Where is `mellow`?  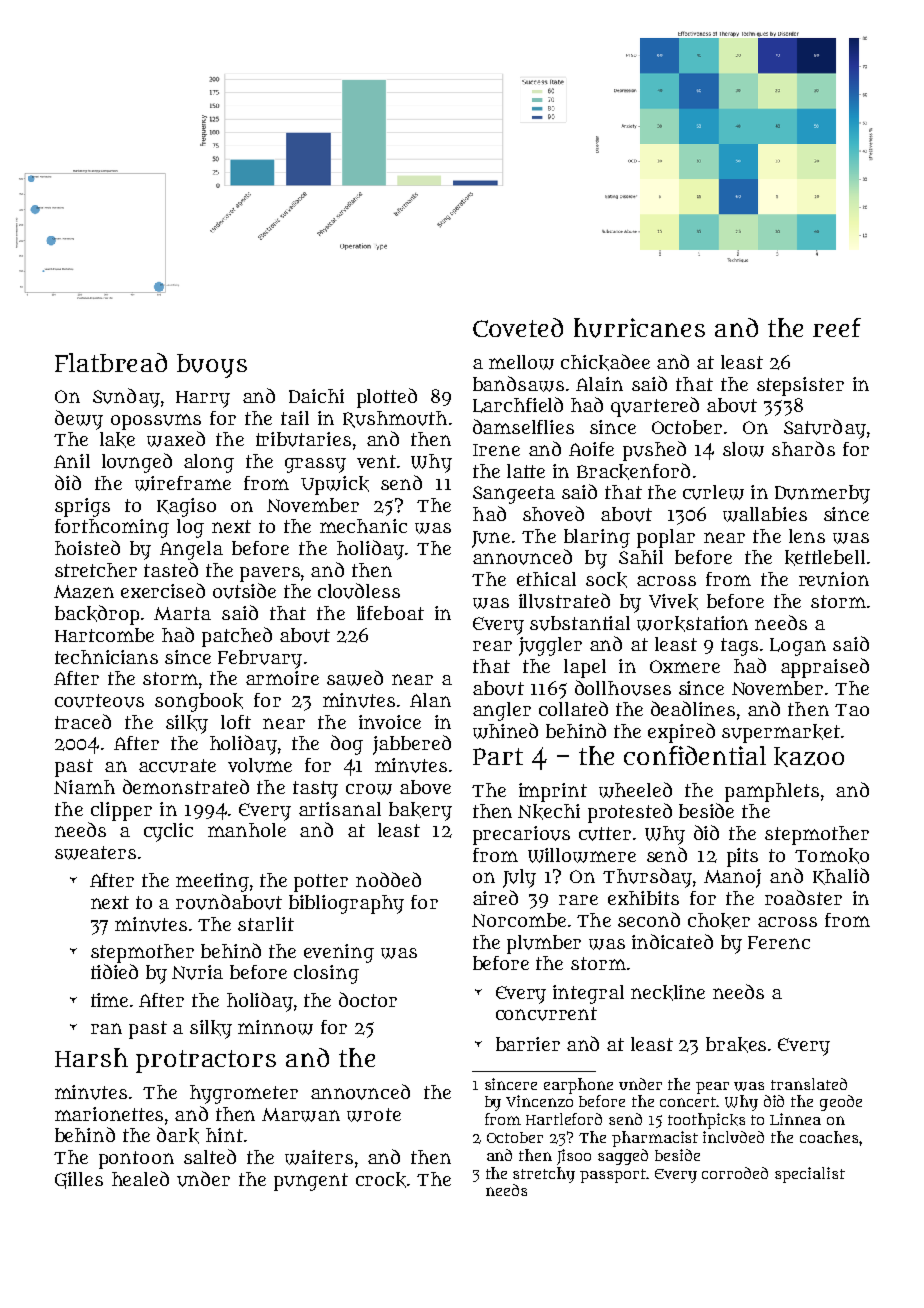 mellow is located at coordinates (521, 362).
